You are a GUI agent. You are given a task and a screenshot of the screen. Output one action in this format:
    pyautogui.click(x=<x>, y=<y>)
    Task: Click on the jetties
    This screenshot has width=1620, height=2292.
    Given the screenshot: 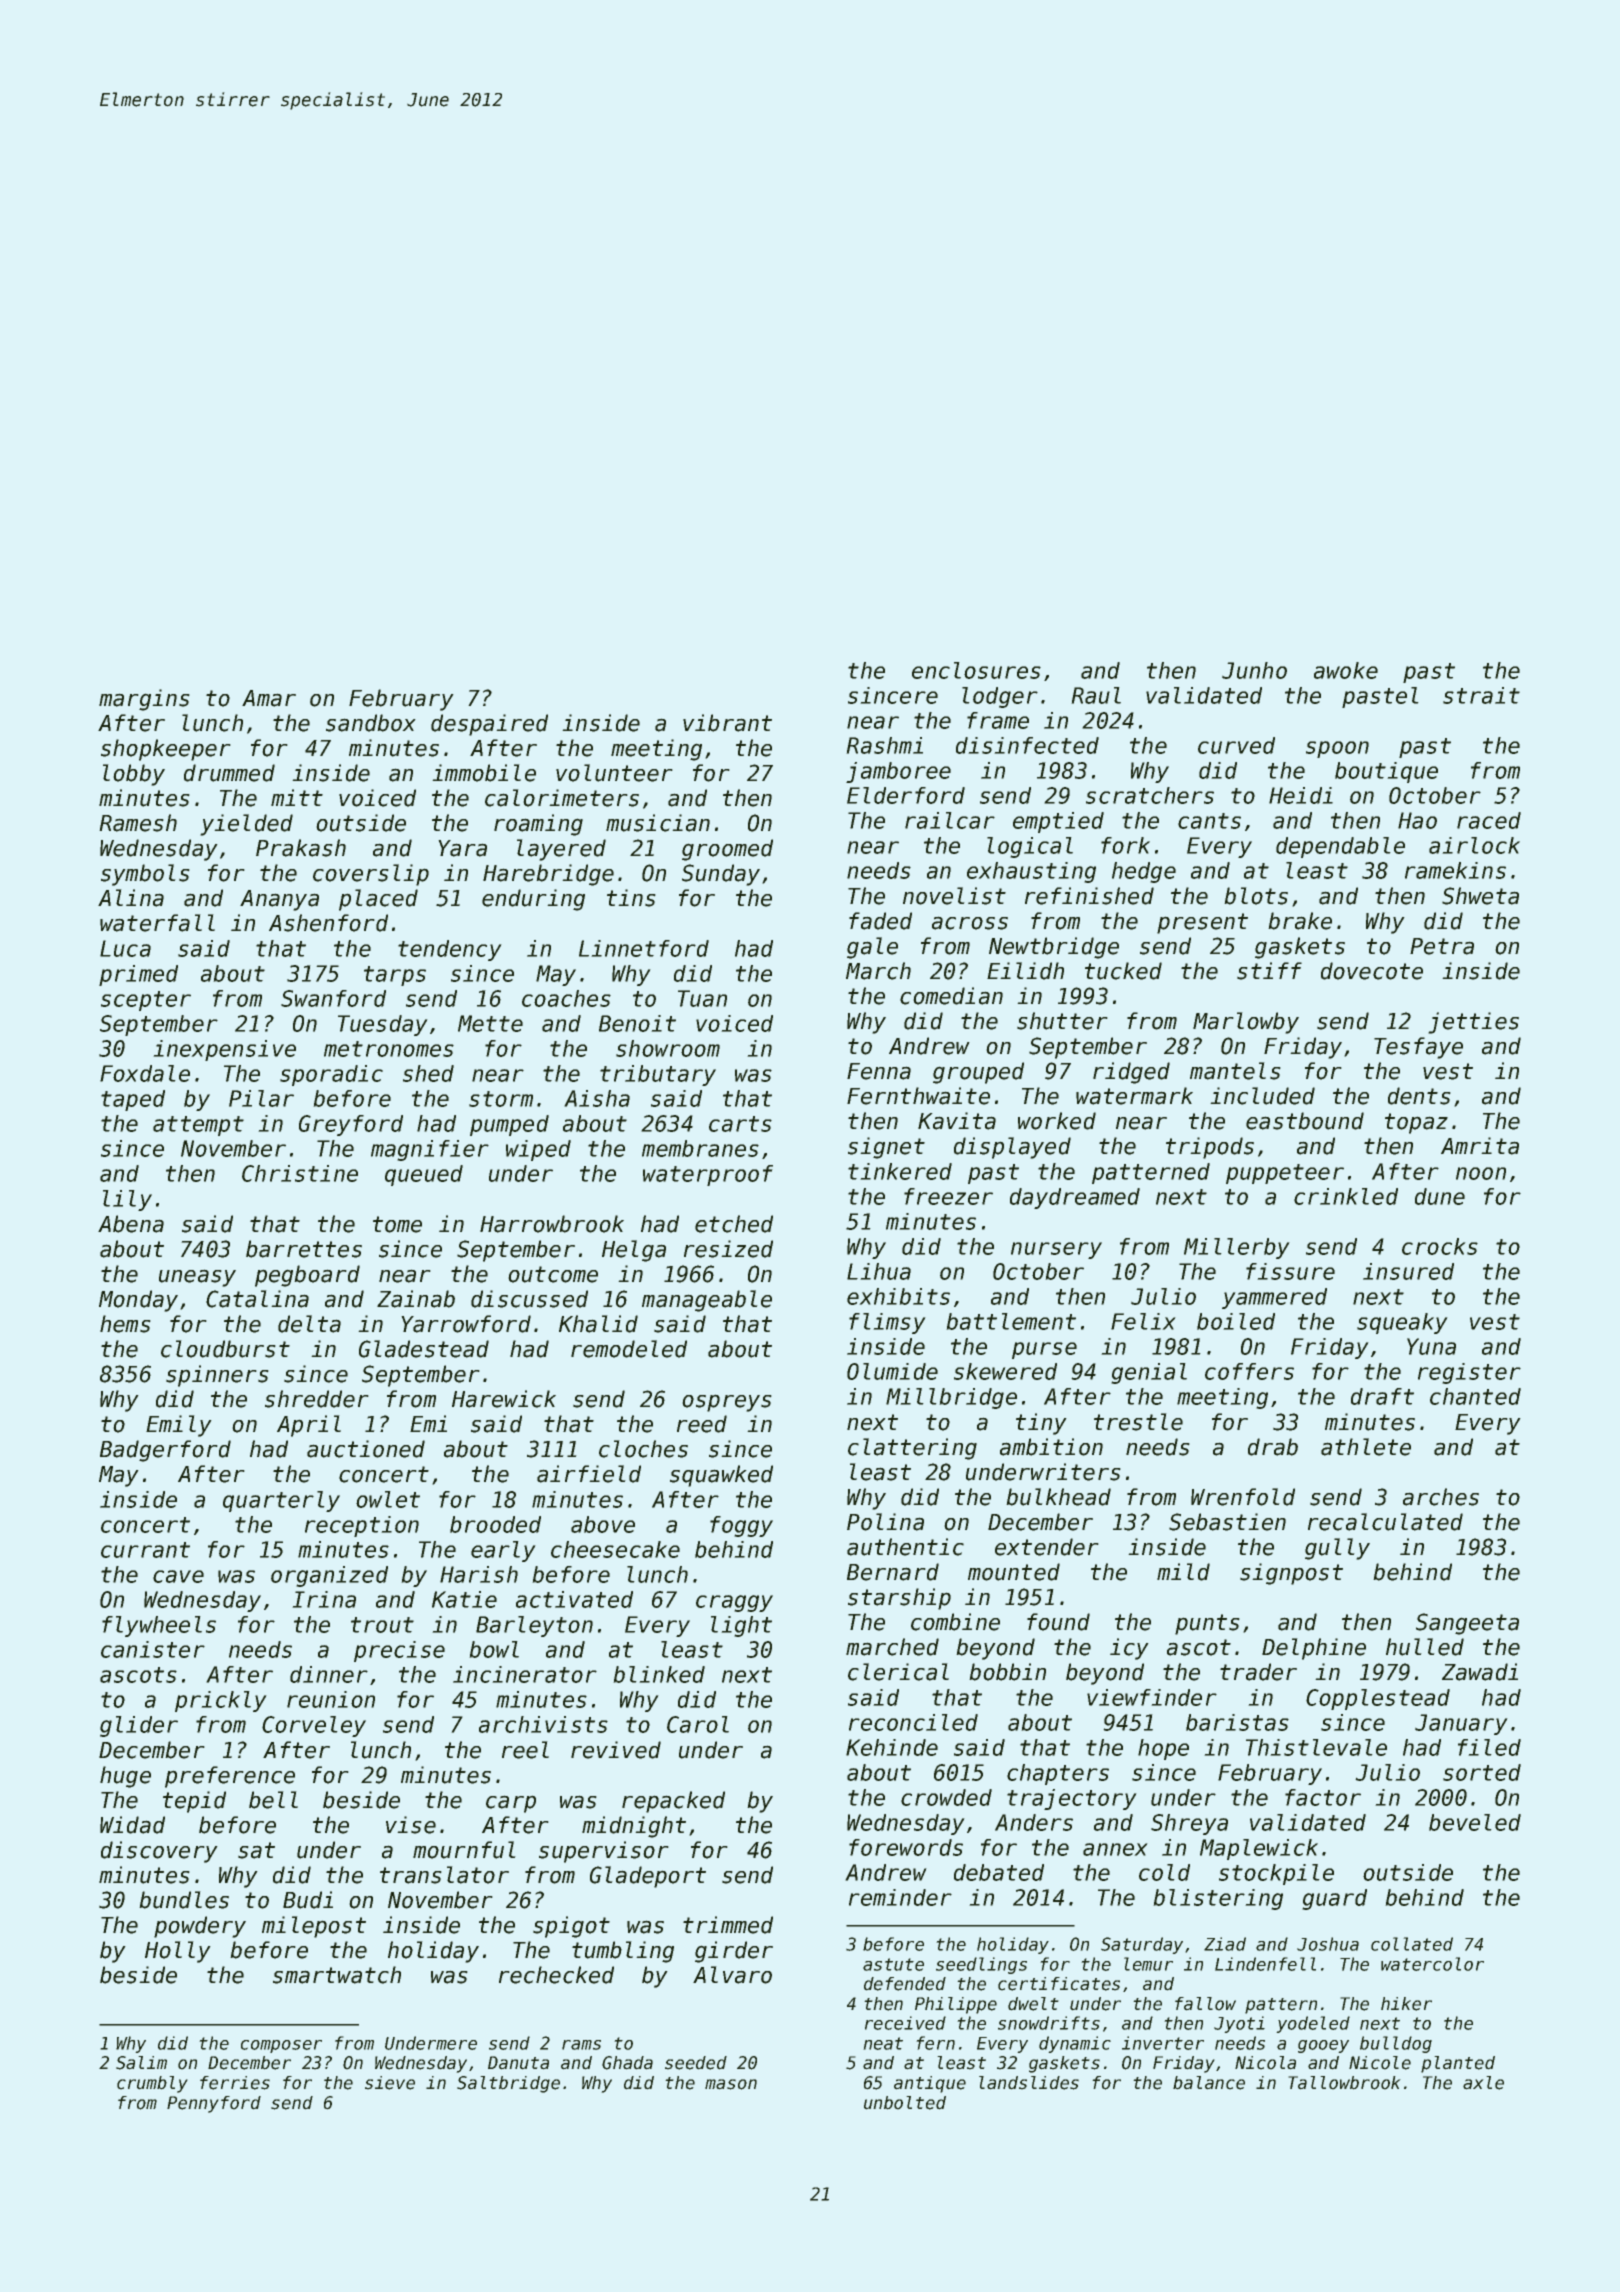 What is the action you would take?
    pyautogui.click(x=1474, y=1023)
